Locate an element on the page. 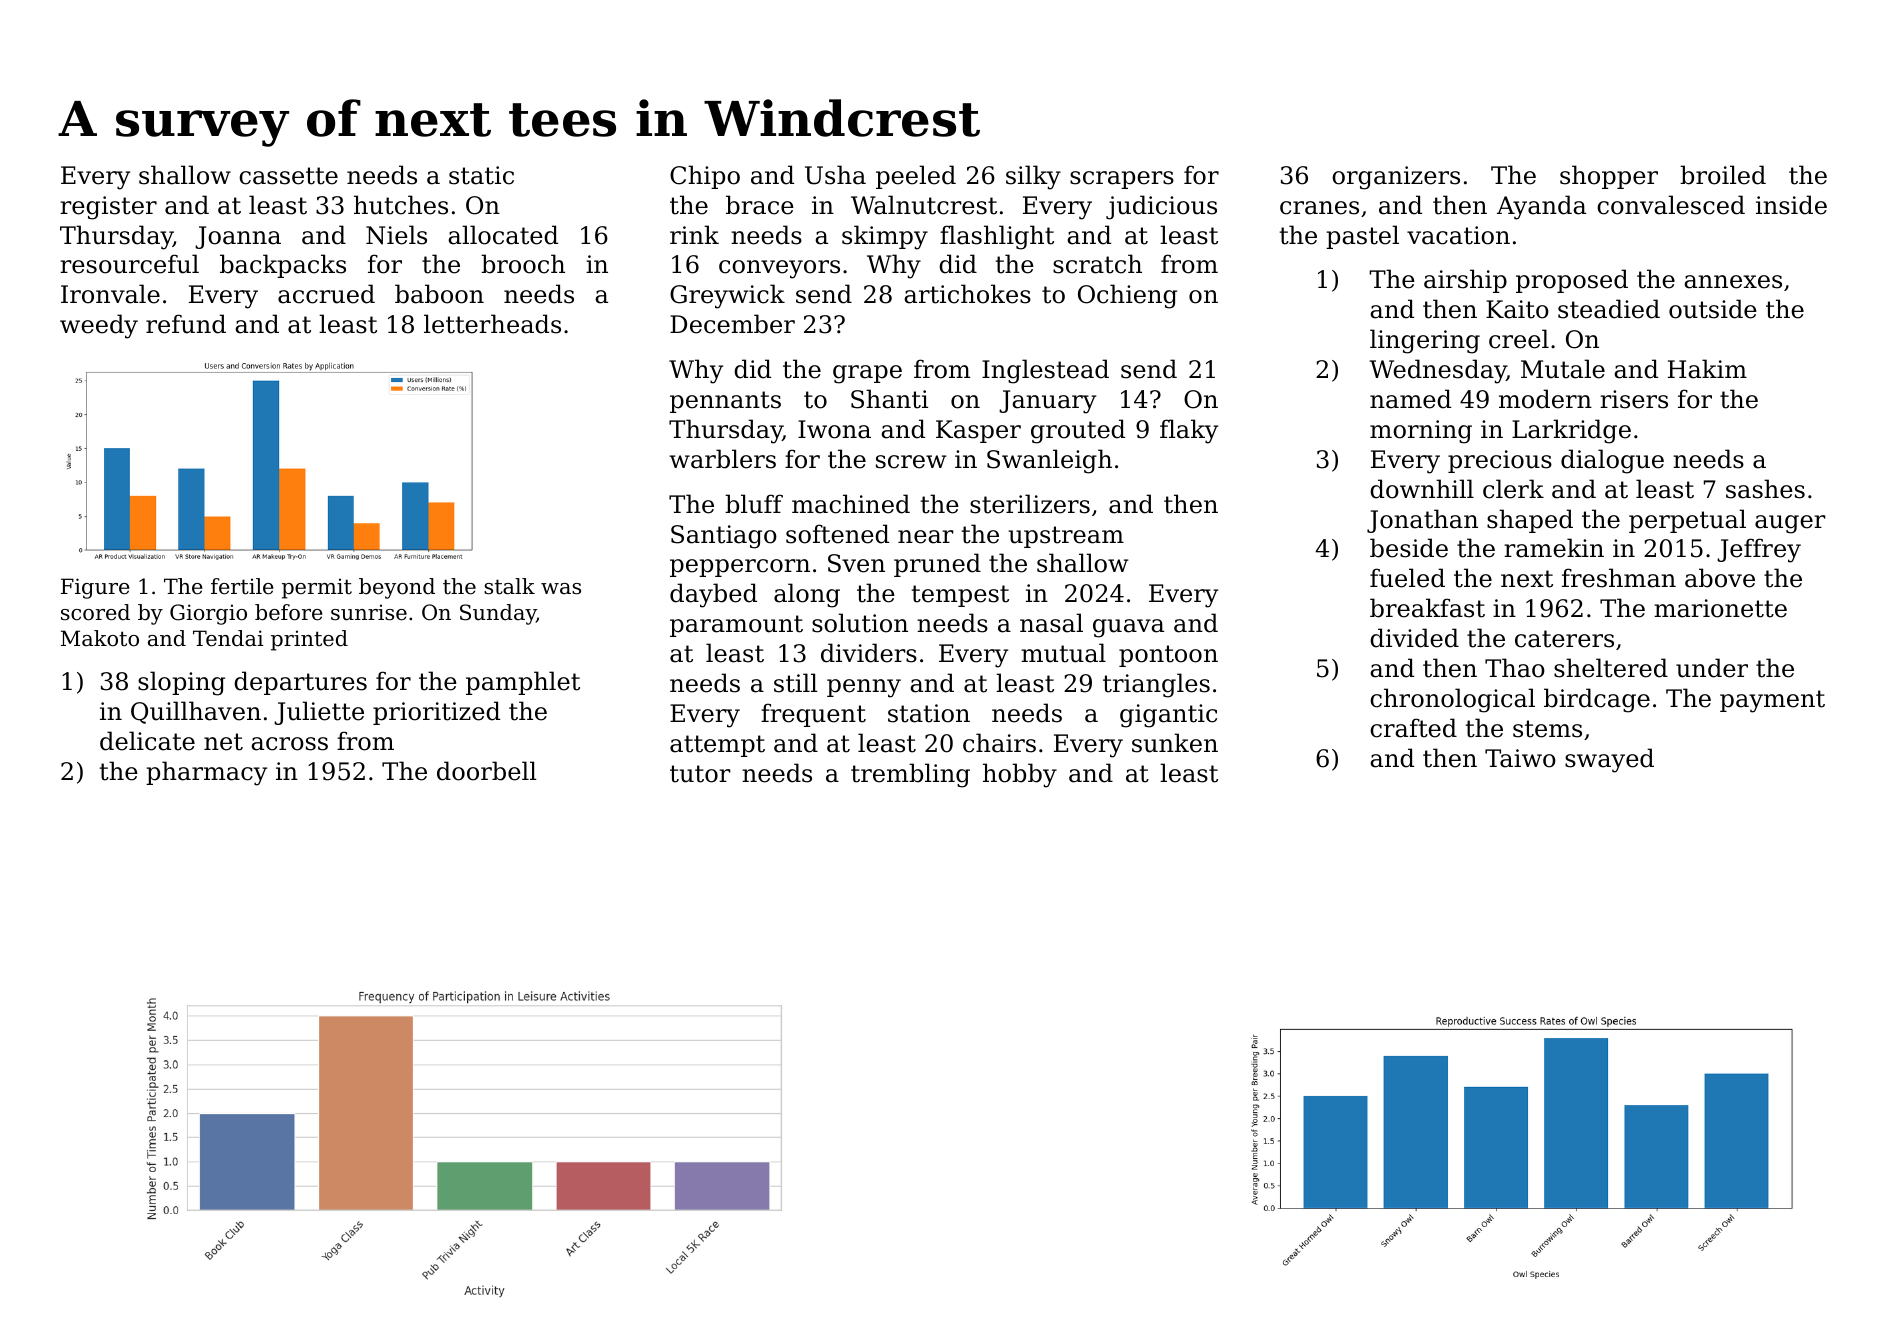 This page has width=1888, height=1335. crafted is located at coordinates (1413, 728).
